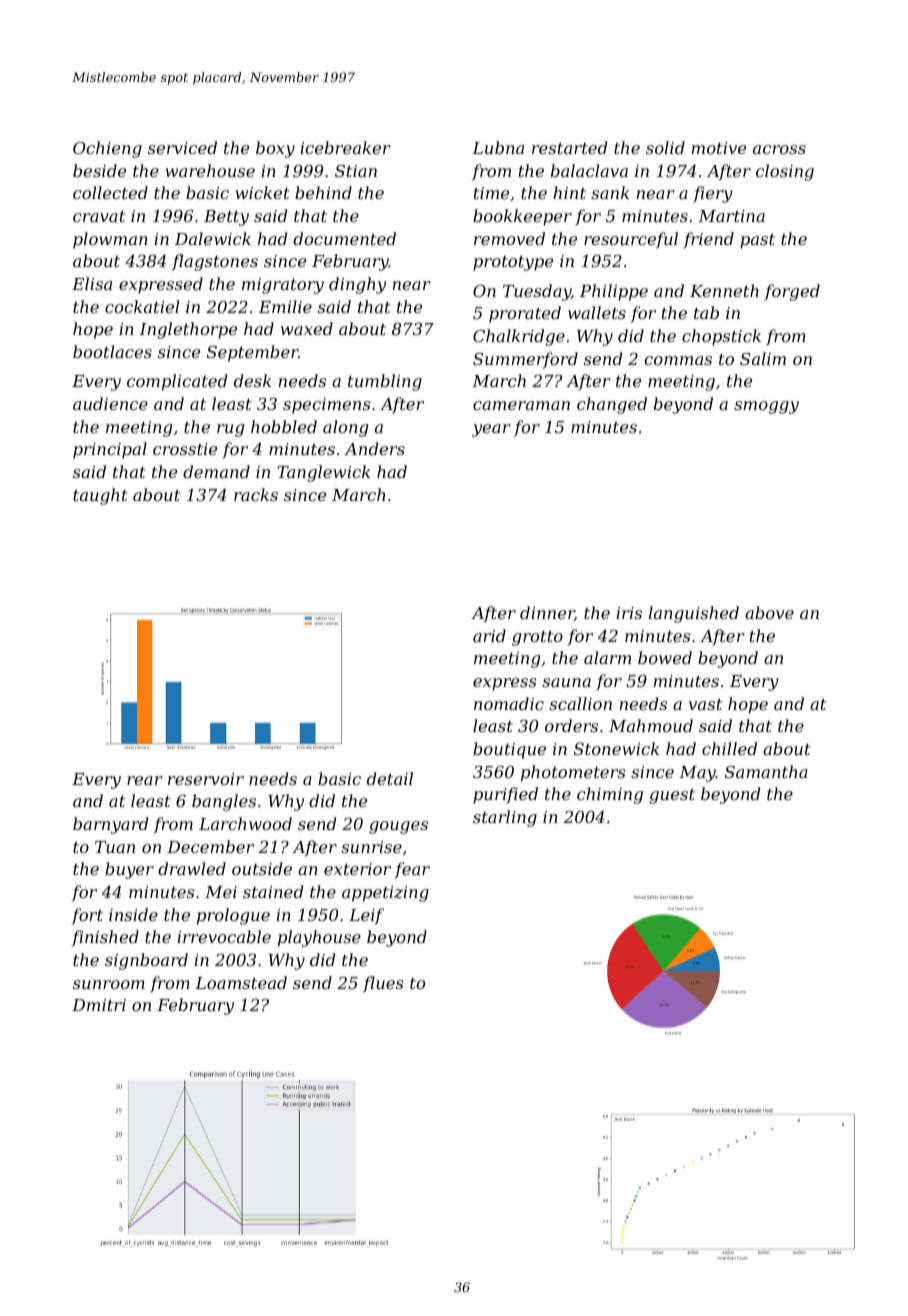 This page has height=1316, width=908. I want to click on Dmitri, so click(99, 1005).
